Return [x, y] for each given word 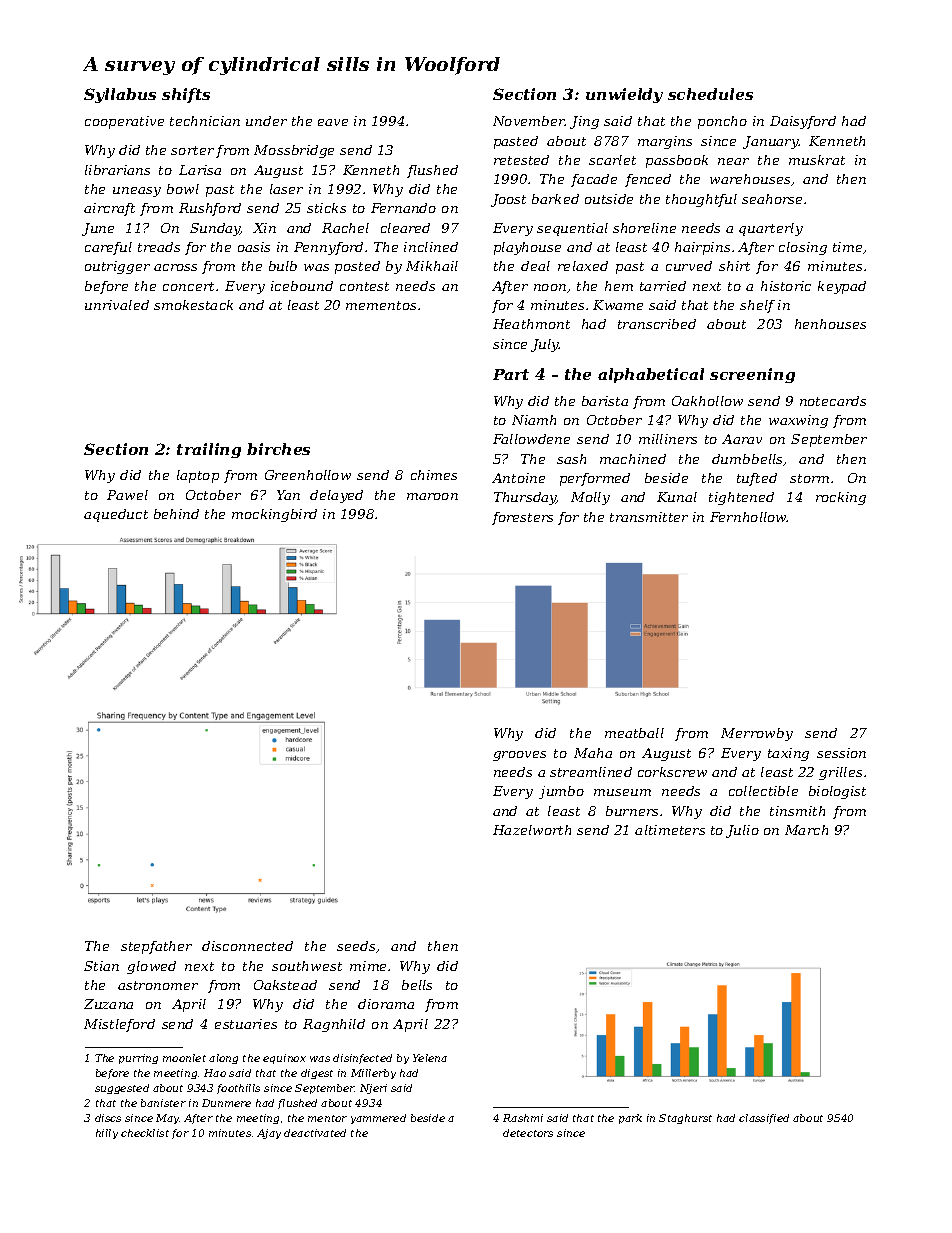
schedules [710, 94]
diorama [386, 1004]
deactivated [315, 1133]
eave [333, 122]
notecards [833, 401]
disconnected [247, 946]
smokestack [193, 305]
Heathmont [531, 324]
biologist [837, 792]
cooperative [124, 122]
